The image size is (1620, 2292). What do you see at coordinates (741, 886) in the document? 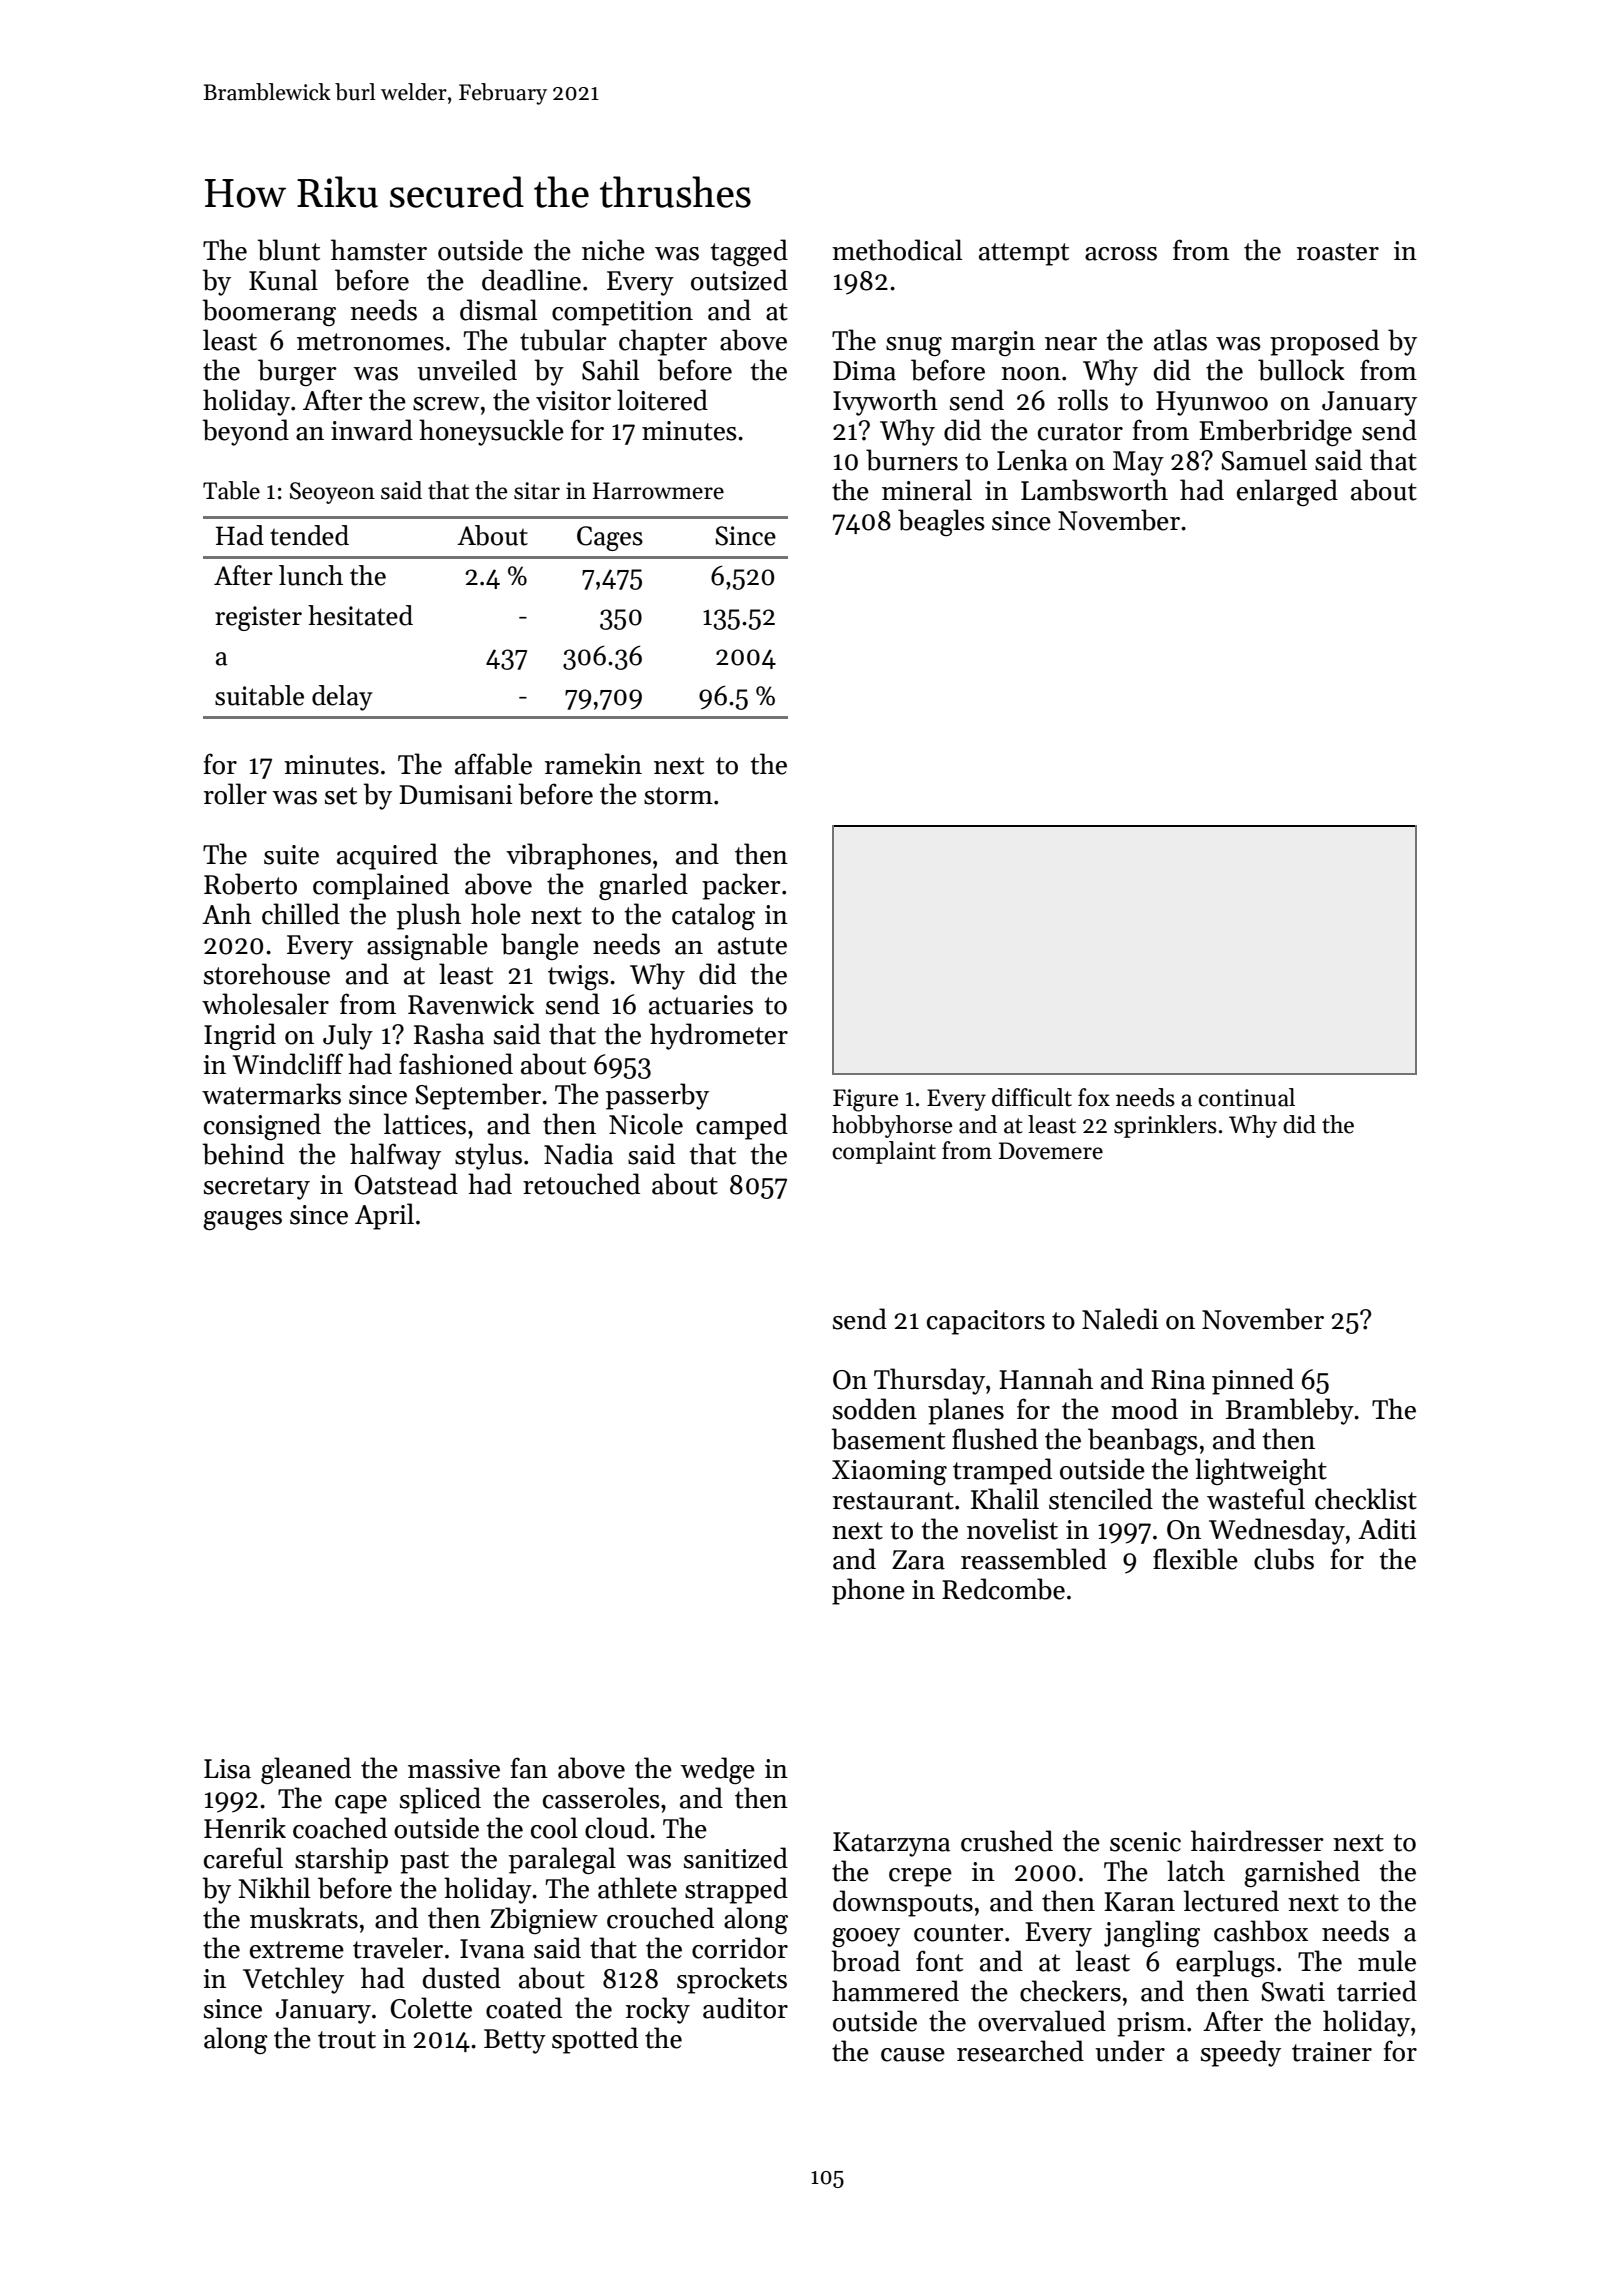
I see `packer` at bounding box center [741, 886].
